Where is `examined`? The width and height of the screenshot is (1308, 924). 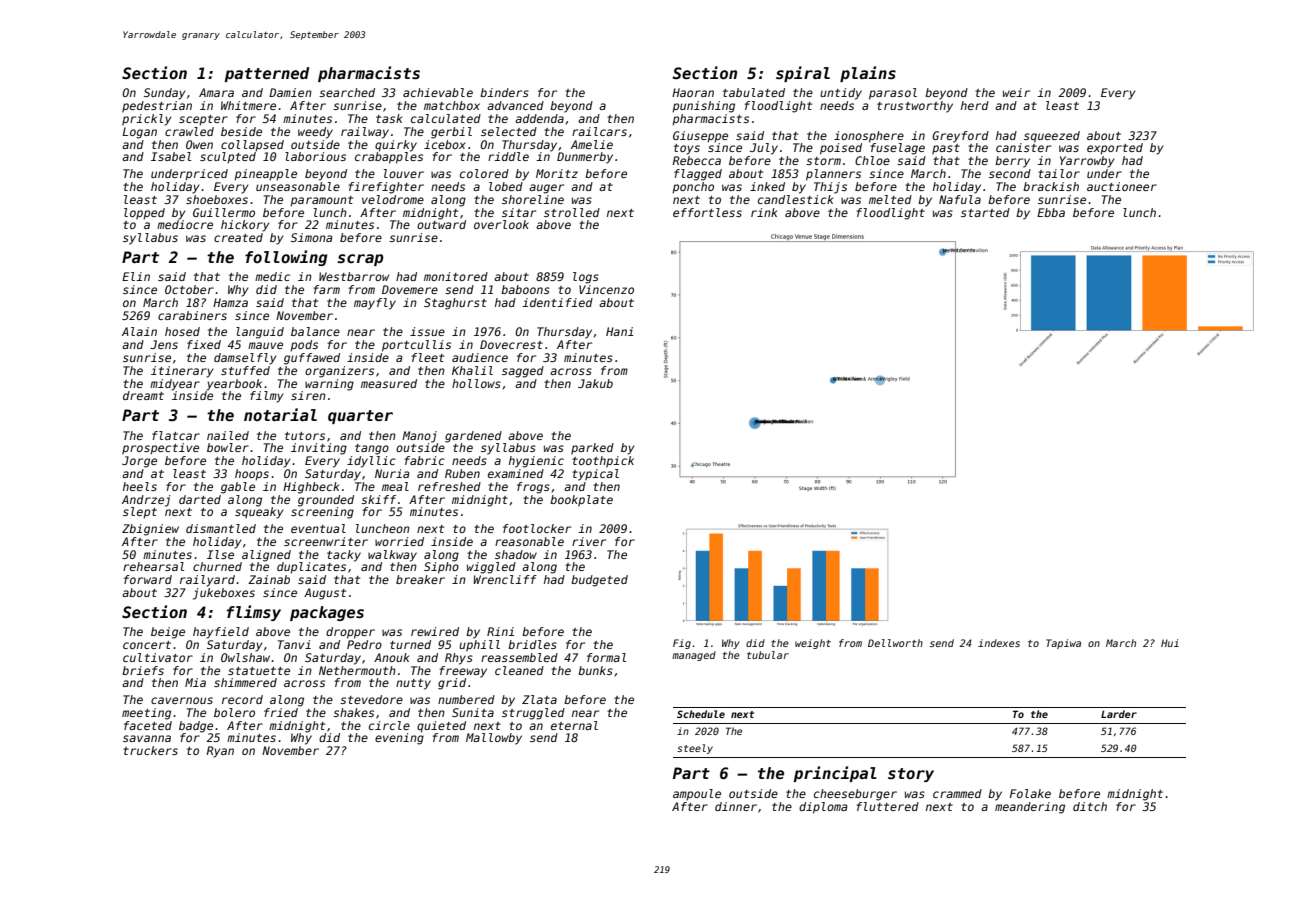
examined is located at coordinates (516, 473).
